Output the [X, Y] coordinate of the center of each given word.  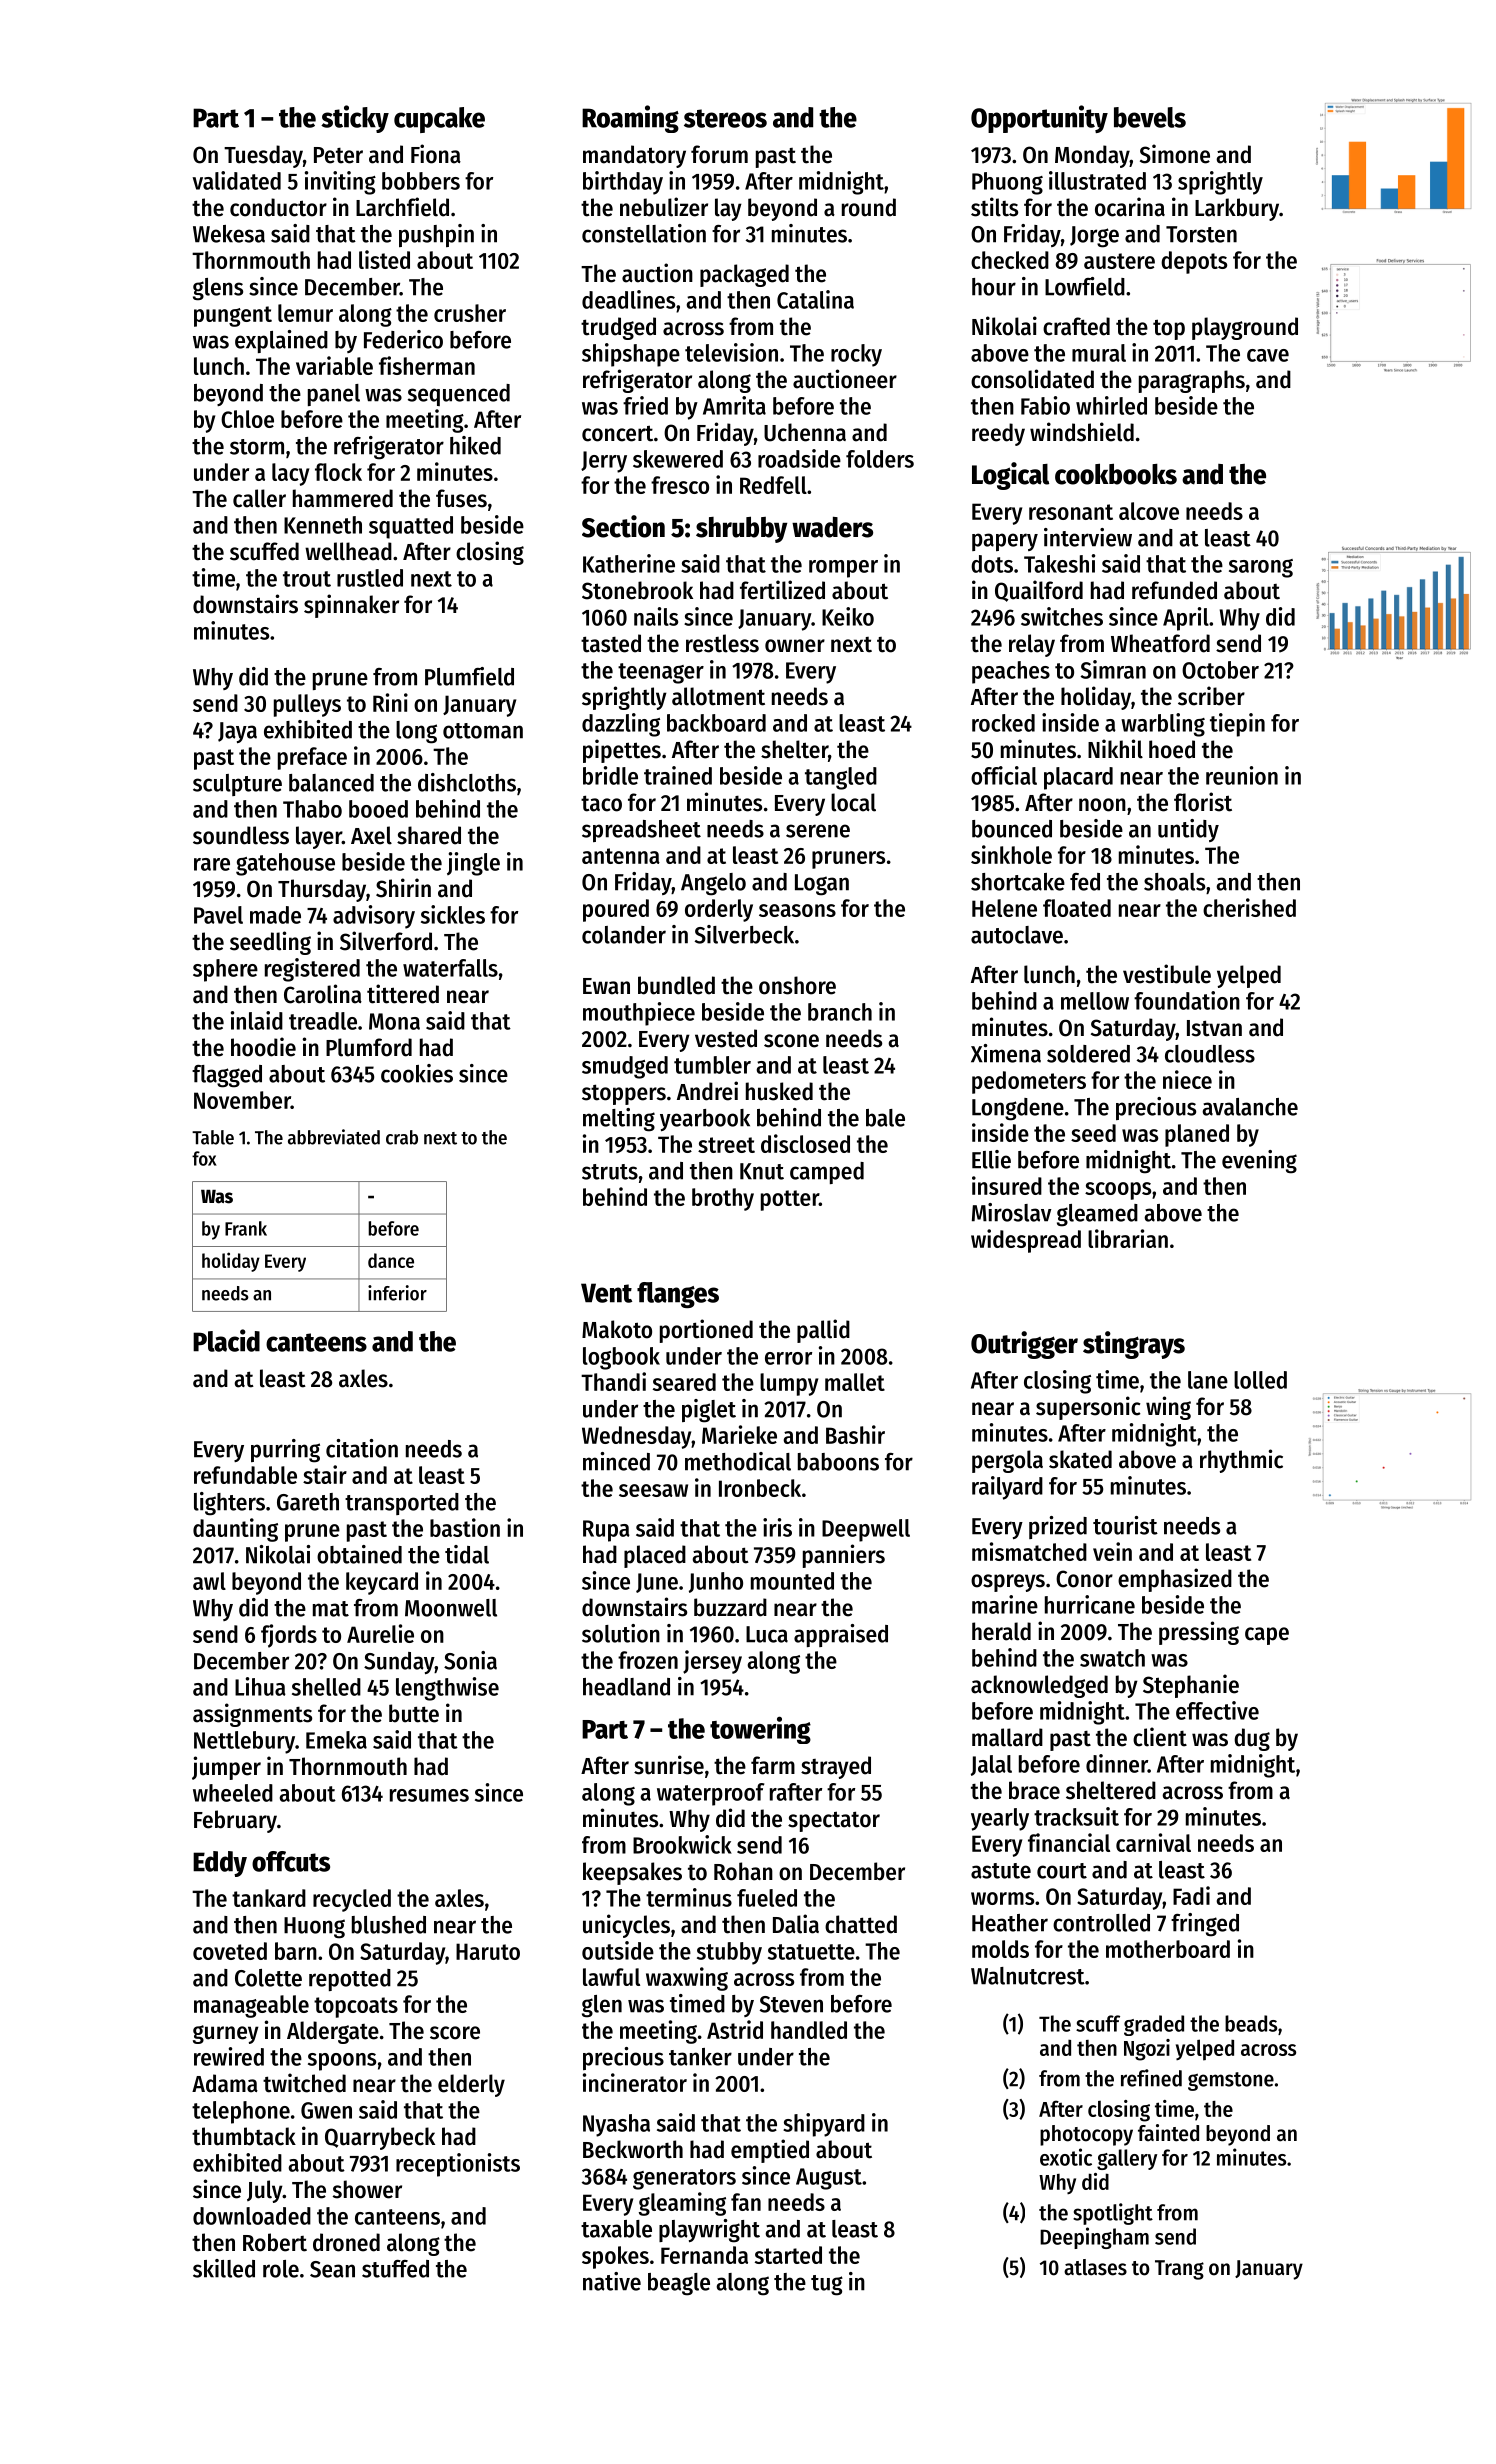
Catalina [815, 299]
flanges [678, 1295]
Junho [716, 1582]
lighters [229, 1504]
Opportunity [1039, 119]
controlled [1101, 1923]
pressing [1199, 1633]
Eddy [220, 1864]
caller [259, 498]
